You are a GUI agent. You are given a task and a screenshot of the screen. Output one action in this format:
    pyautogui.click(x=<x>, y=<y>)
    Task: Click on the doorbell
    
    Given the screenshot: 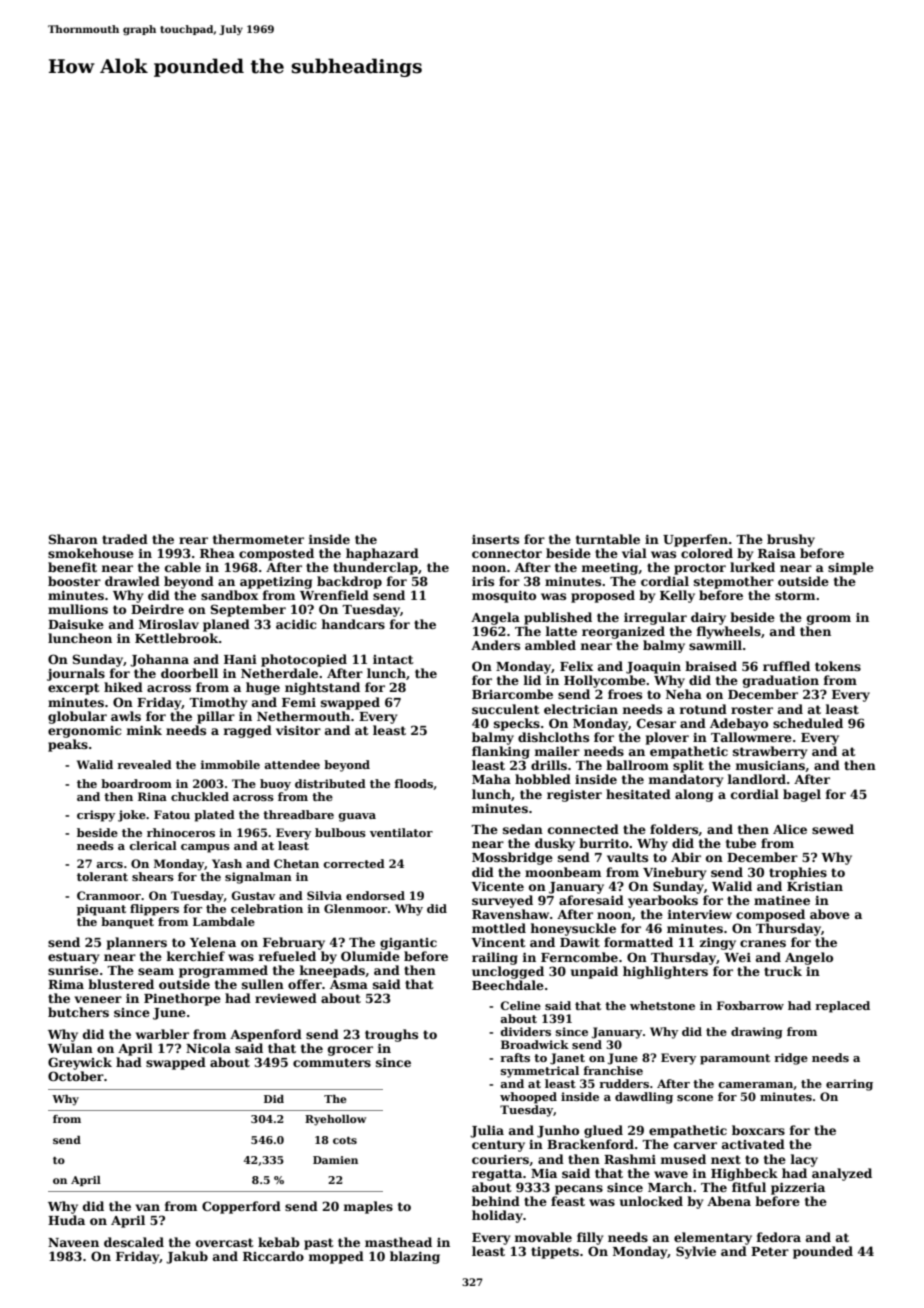 What is the action you would take?
    pyautogui.click(x=189, y=673)
